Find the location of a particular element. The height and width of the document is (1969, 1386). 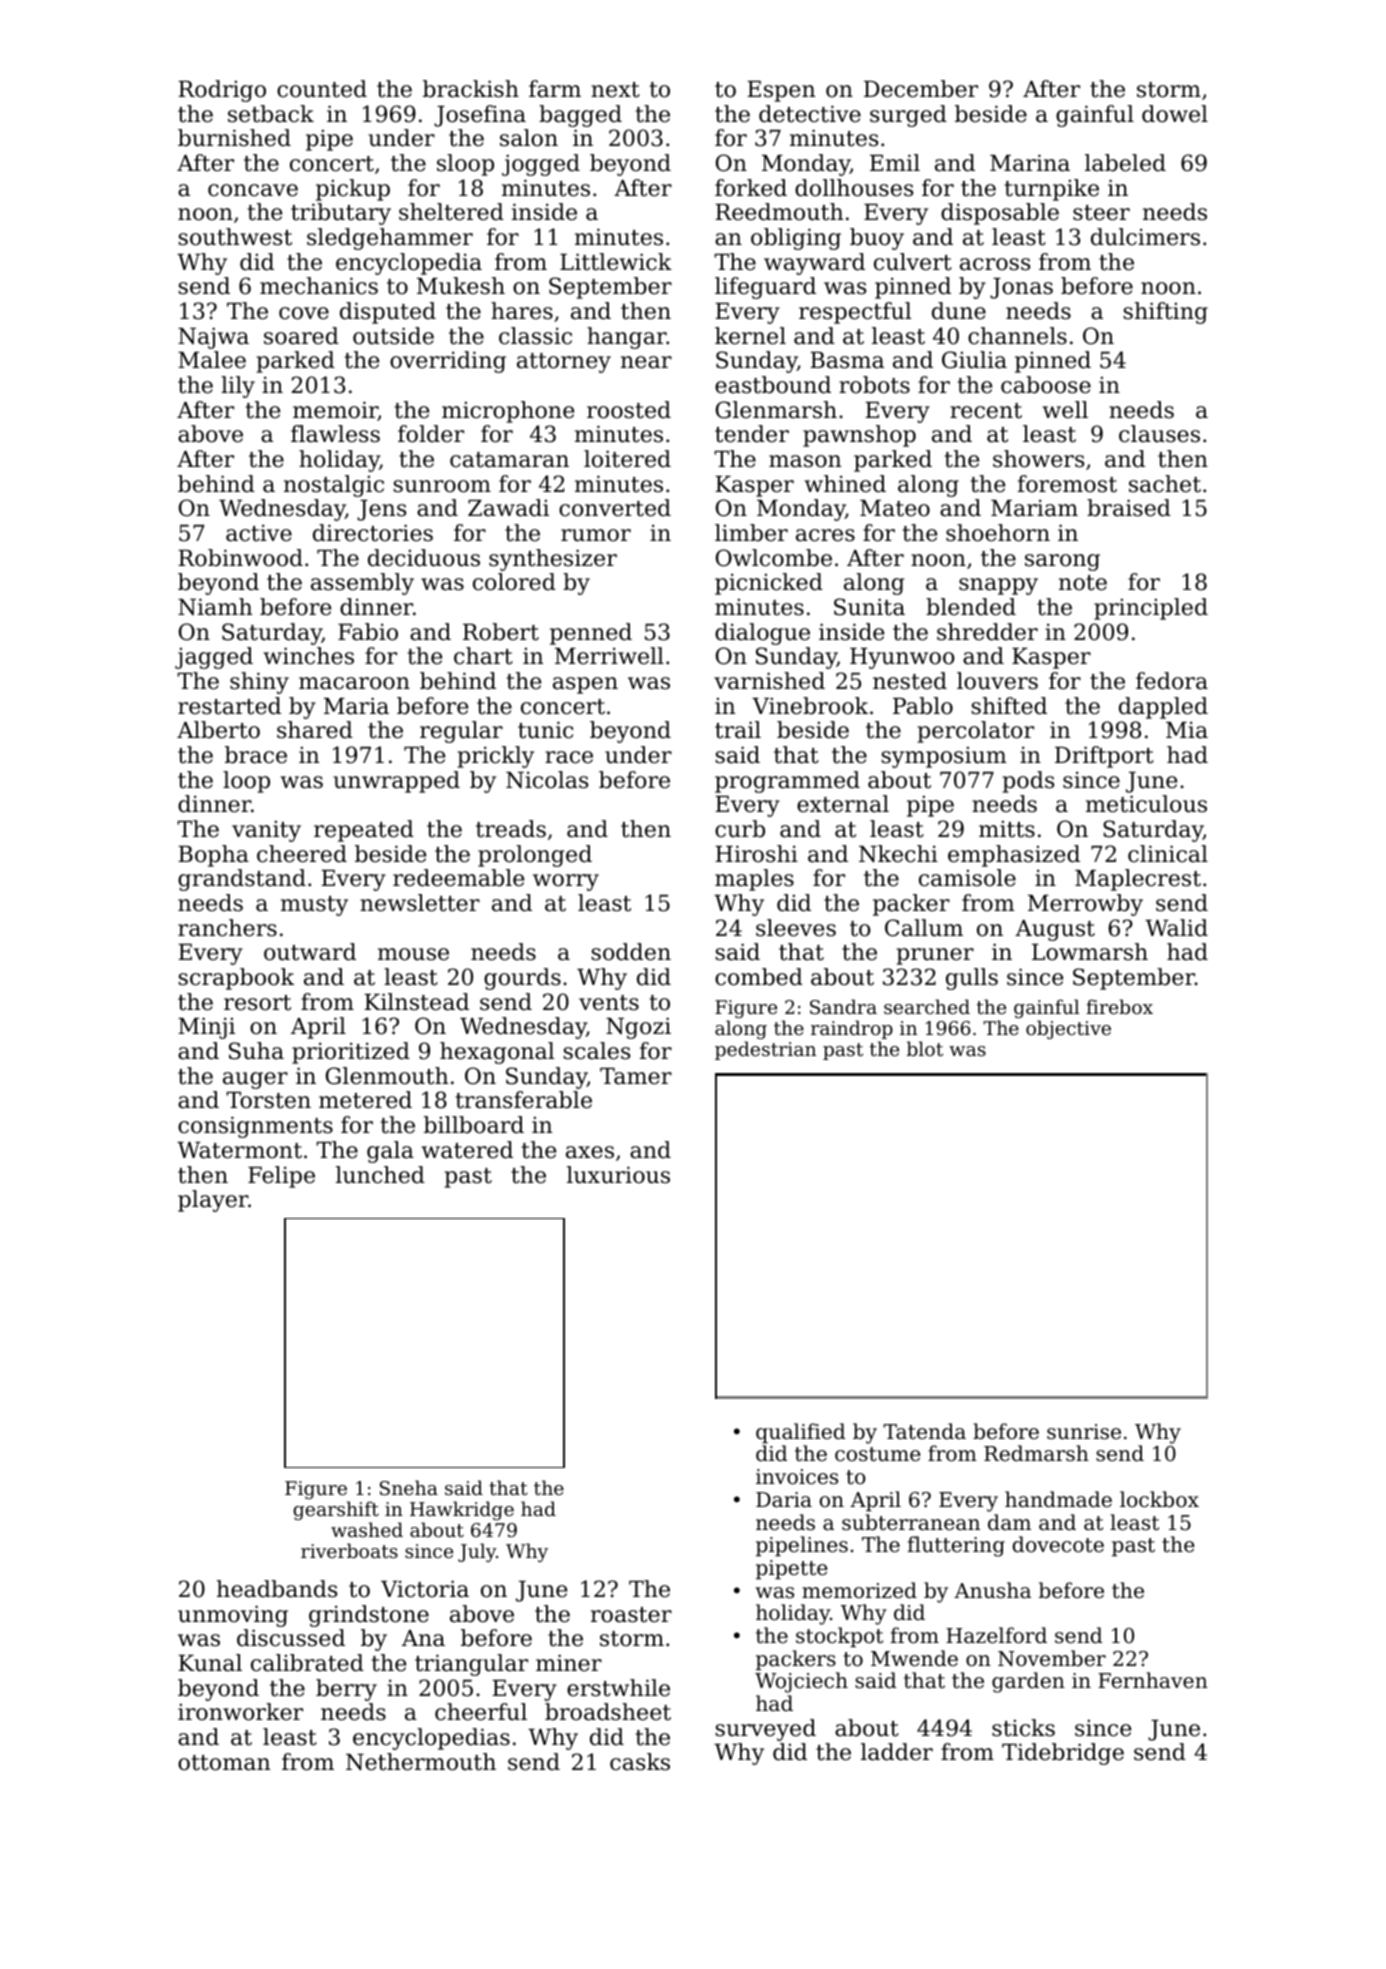

counted is located at coordinates (322, 89).
